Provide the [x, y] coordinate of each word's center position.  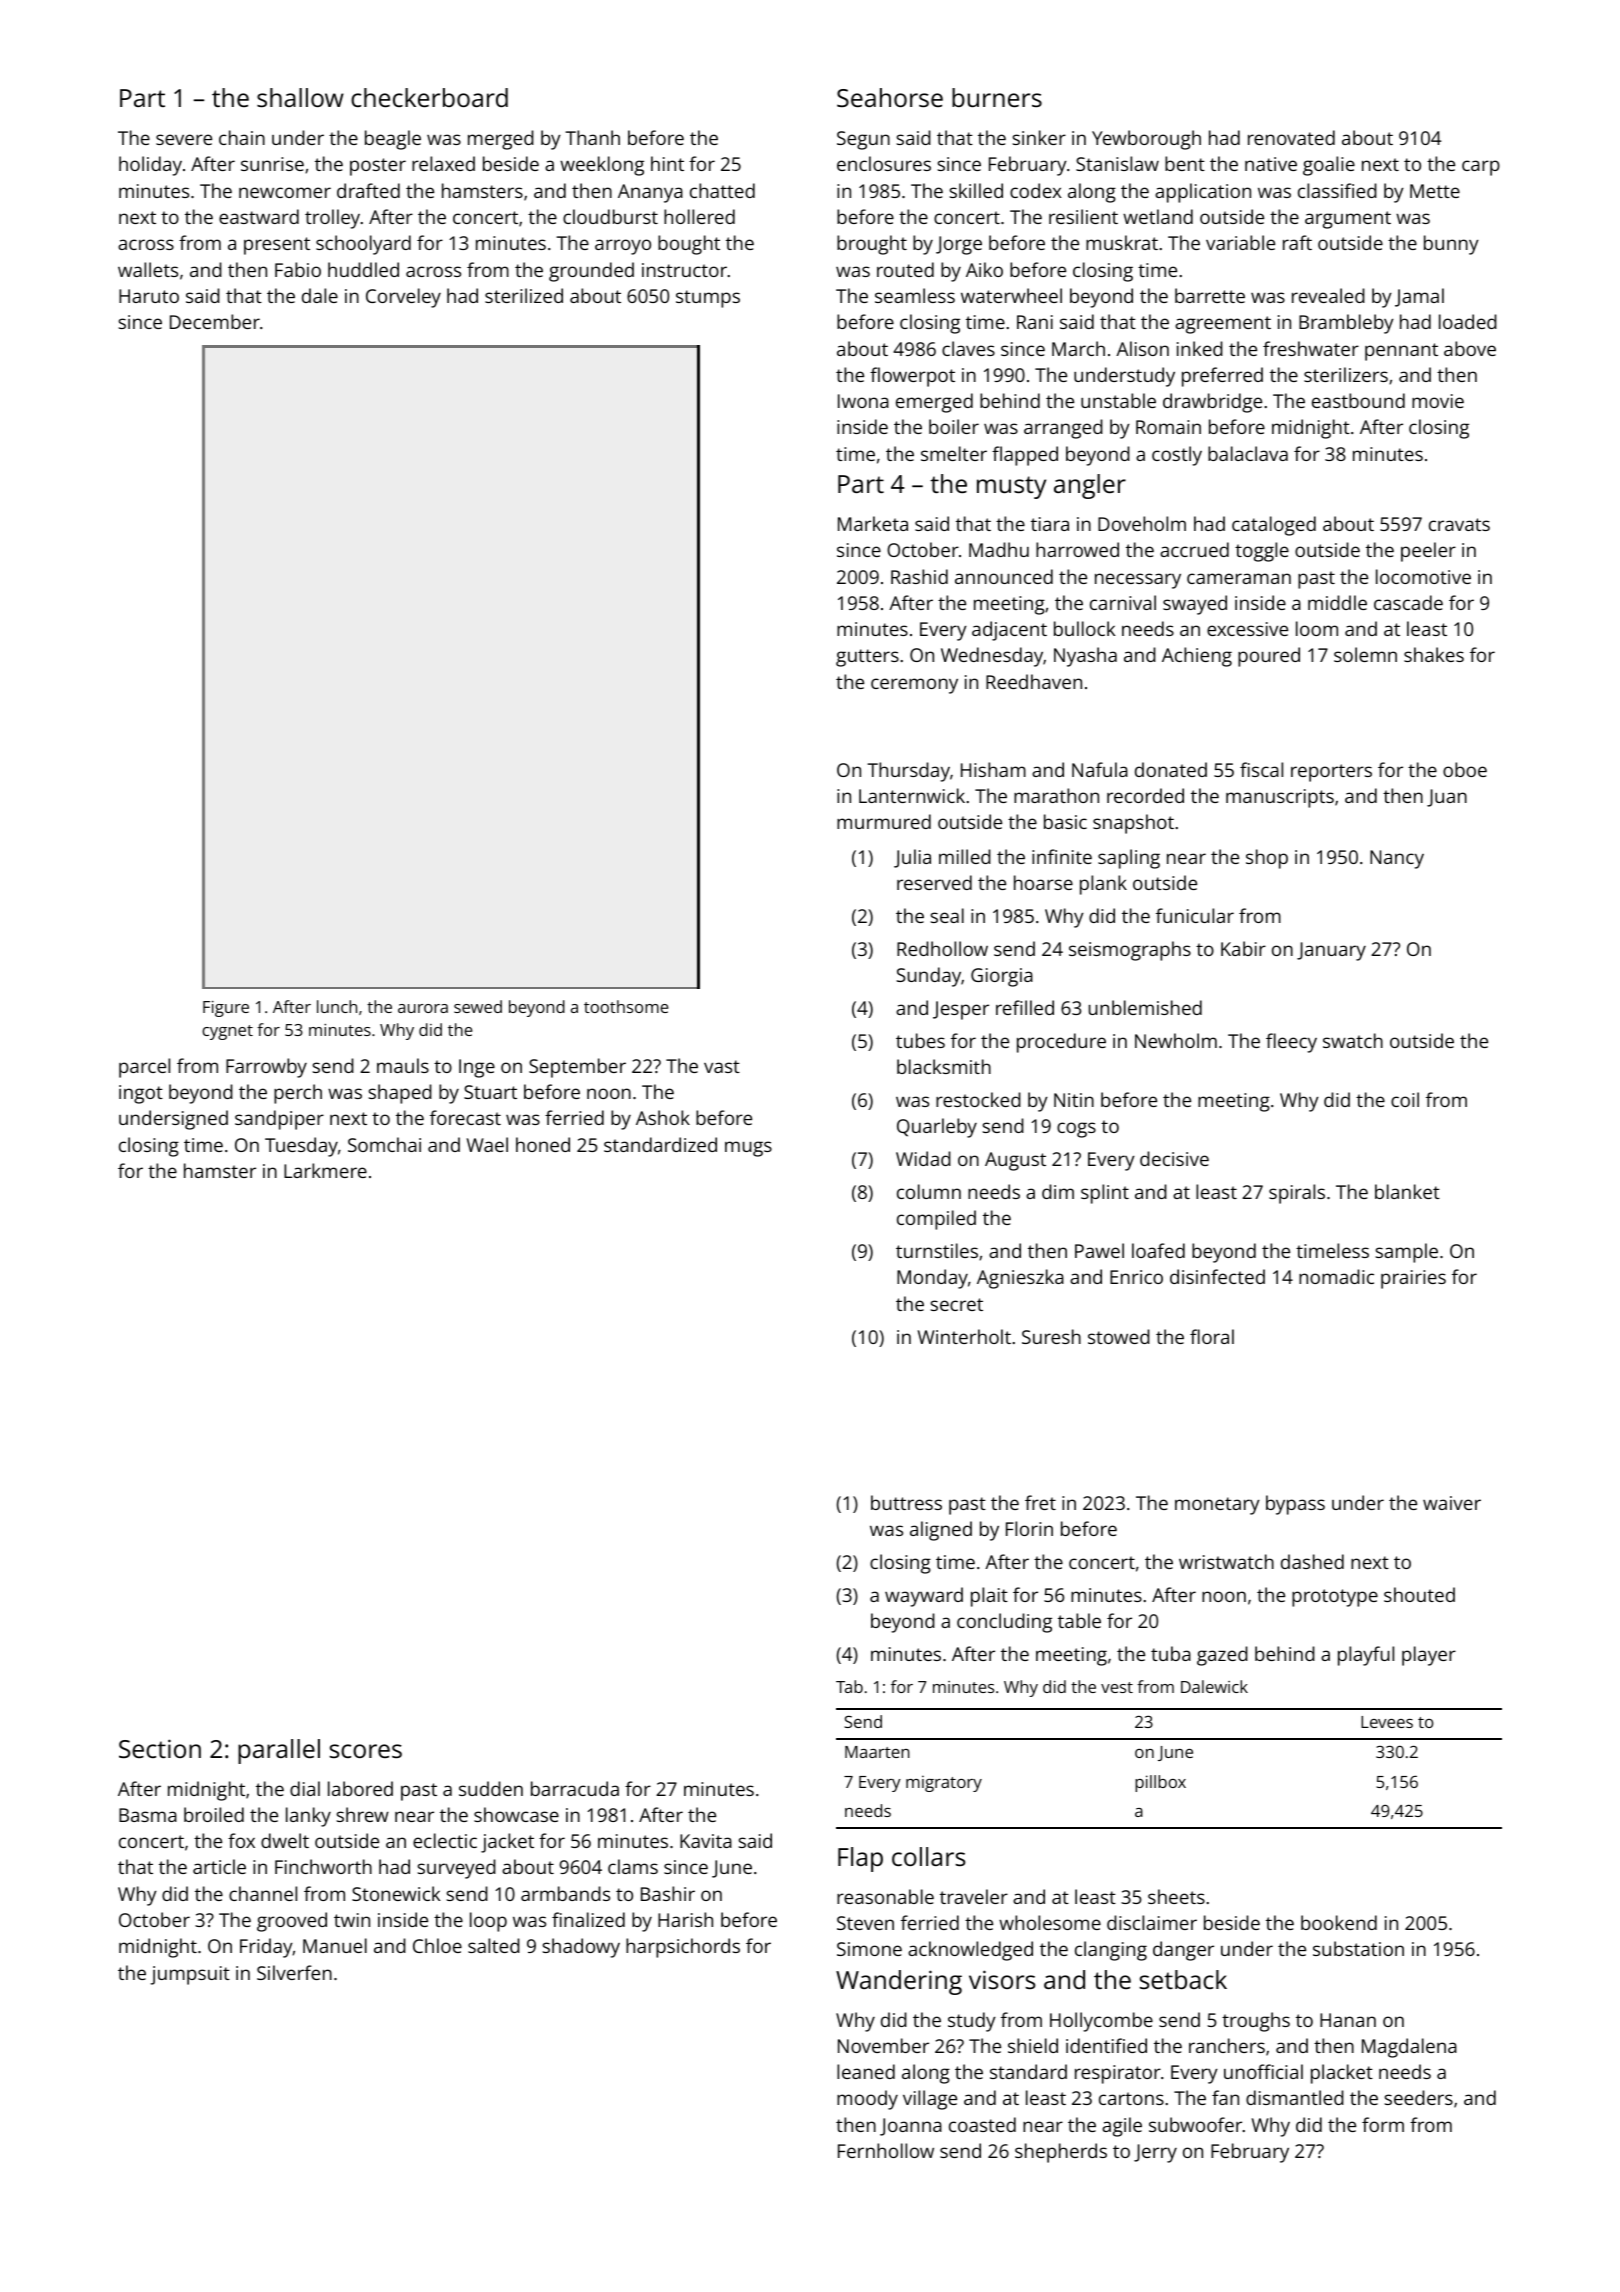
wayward [924, 1597]
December [215, 321]
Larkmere [325, 1170]
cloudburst [610, 216]
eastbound [1358, 400]
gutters [867, 658]
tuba [1171, 1653]
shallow [300, 97]
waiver [1452, 1503]
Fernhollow [886, 2150]
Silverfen [294, 1972]
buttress [906, 1502]
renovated [1291, 137]
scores [365, 1751]
